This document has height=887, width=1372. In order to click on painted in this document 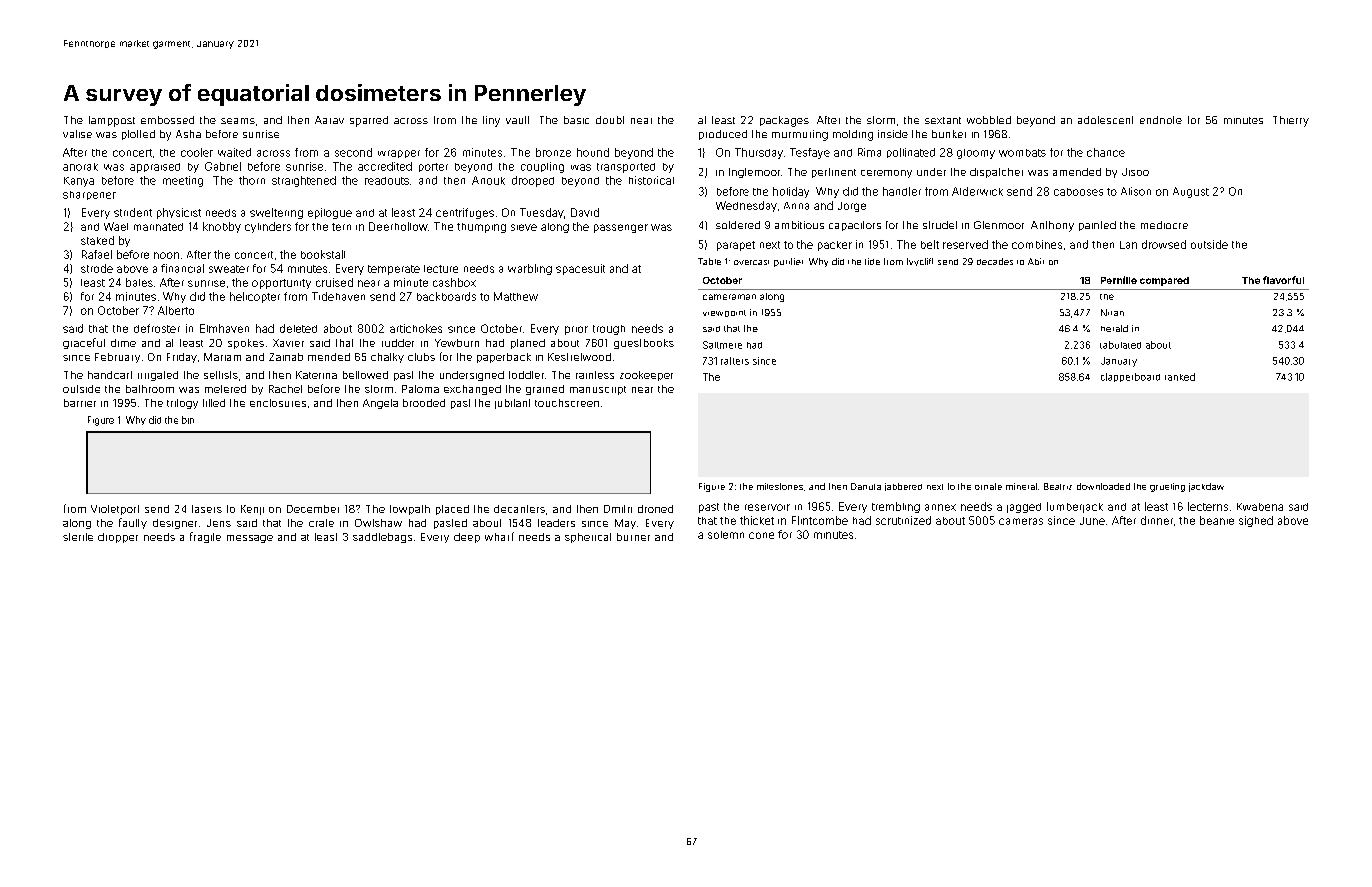, I will do `click(1097, 226)`.
